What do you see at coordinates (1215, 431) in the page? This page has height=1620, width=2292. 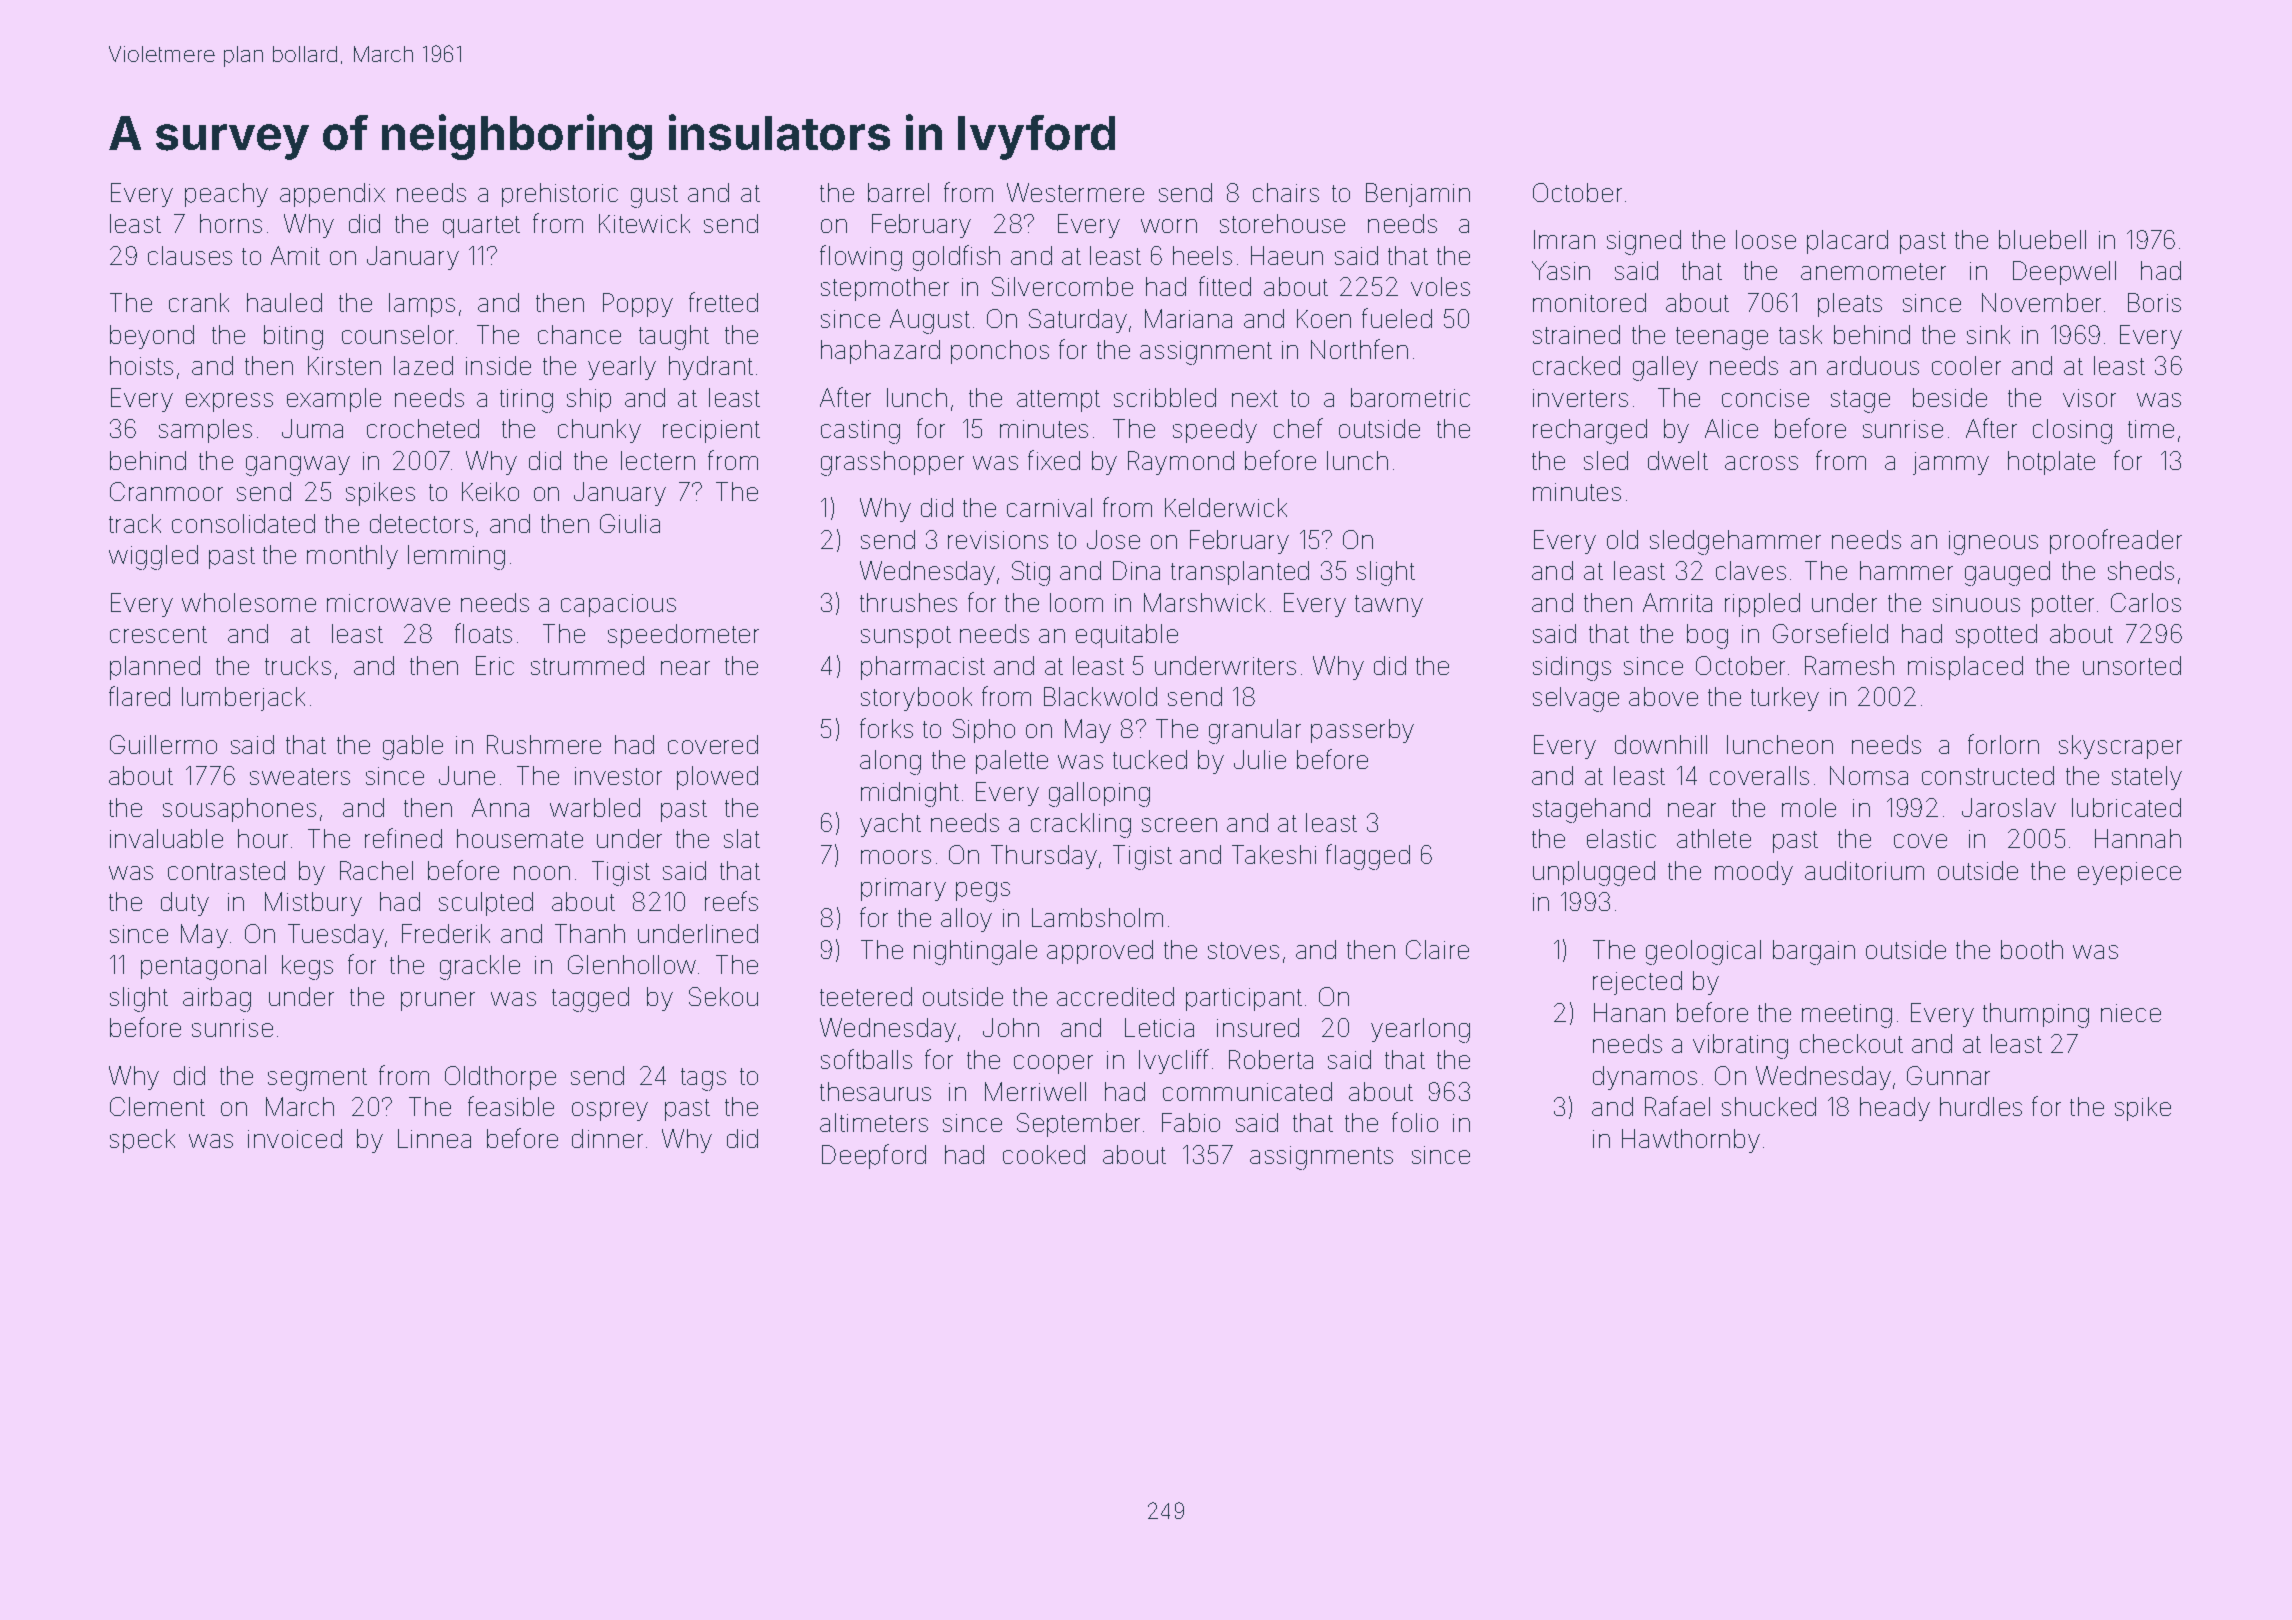 I see `speedy` at bounding box center [1215, 431].
